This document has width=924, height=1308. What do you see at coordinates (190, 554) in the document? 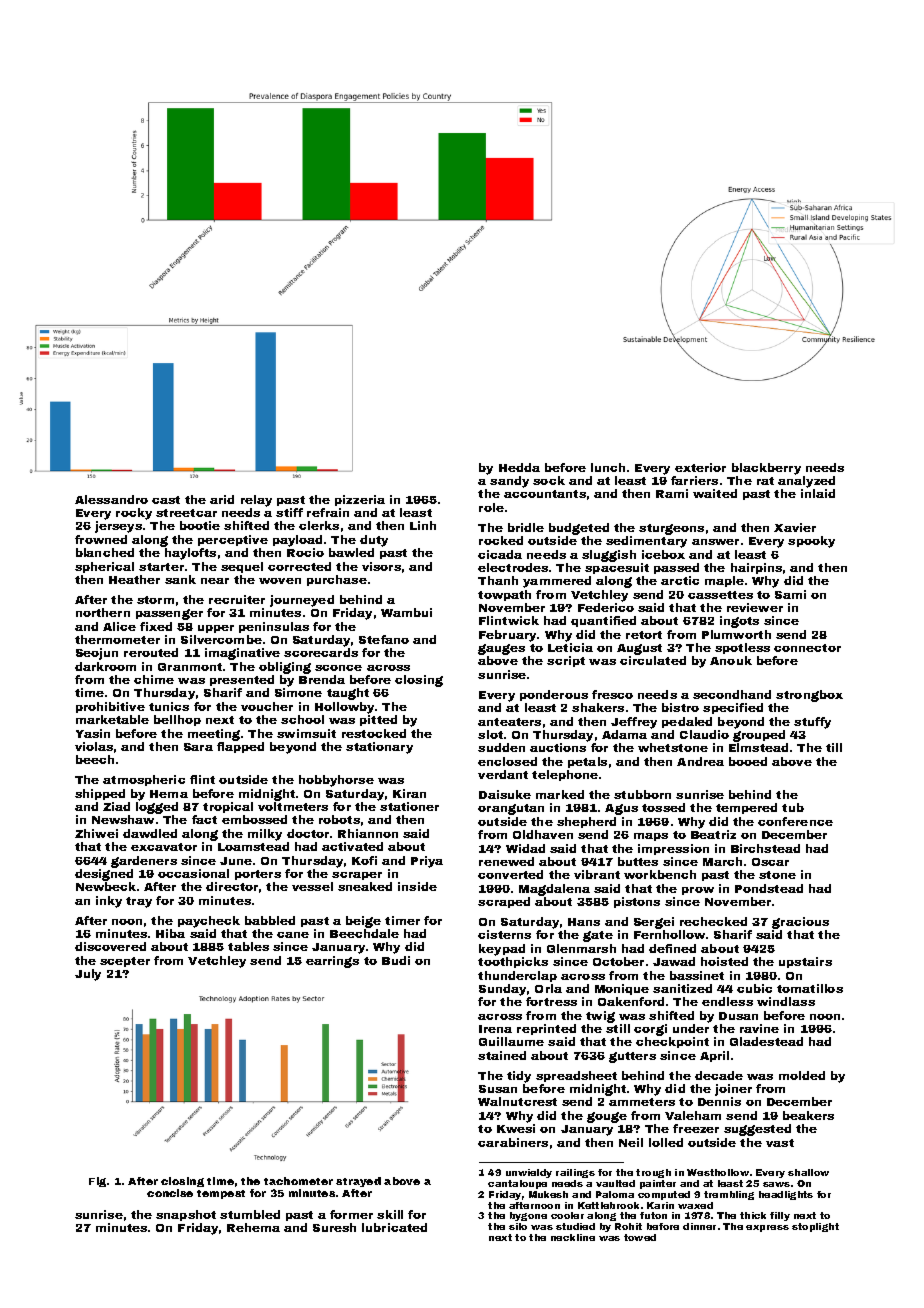
I see `haylofts` at bounding box center [190, 554].
